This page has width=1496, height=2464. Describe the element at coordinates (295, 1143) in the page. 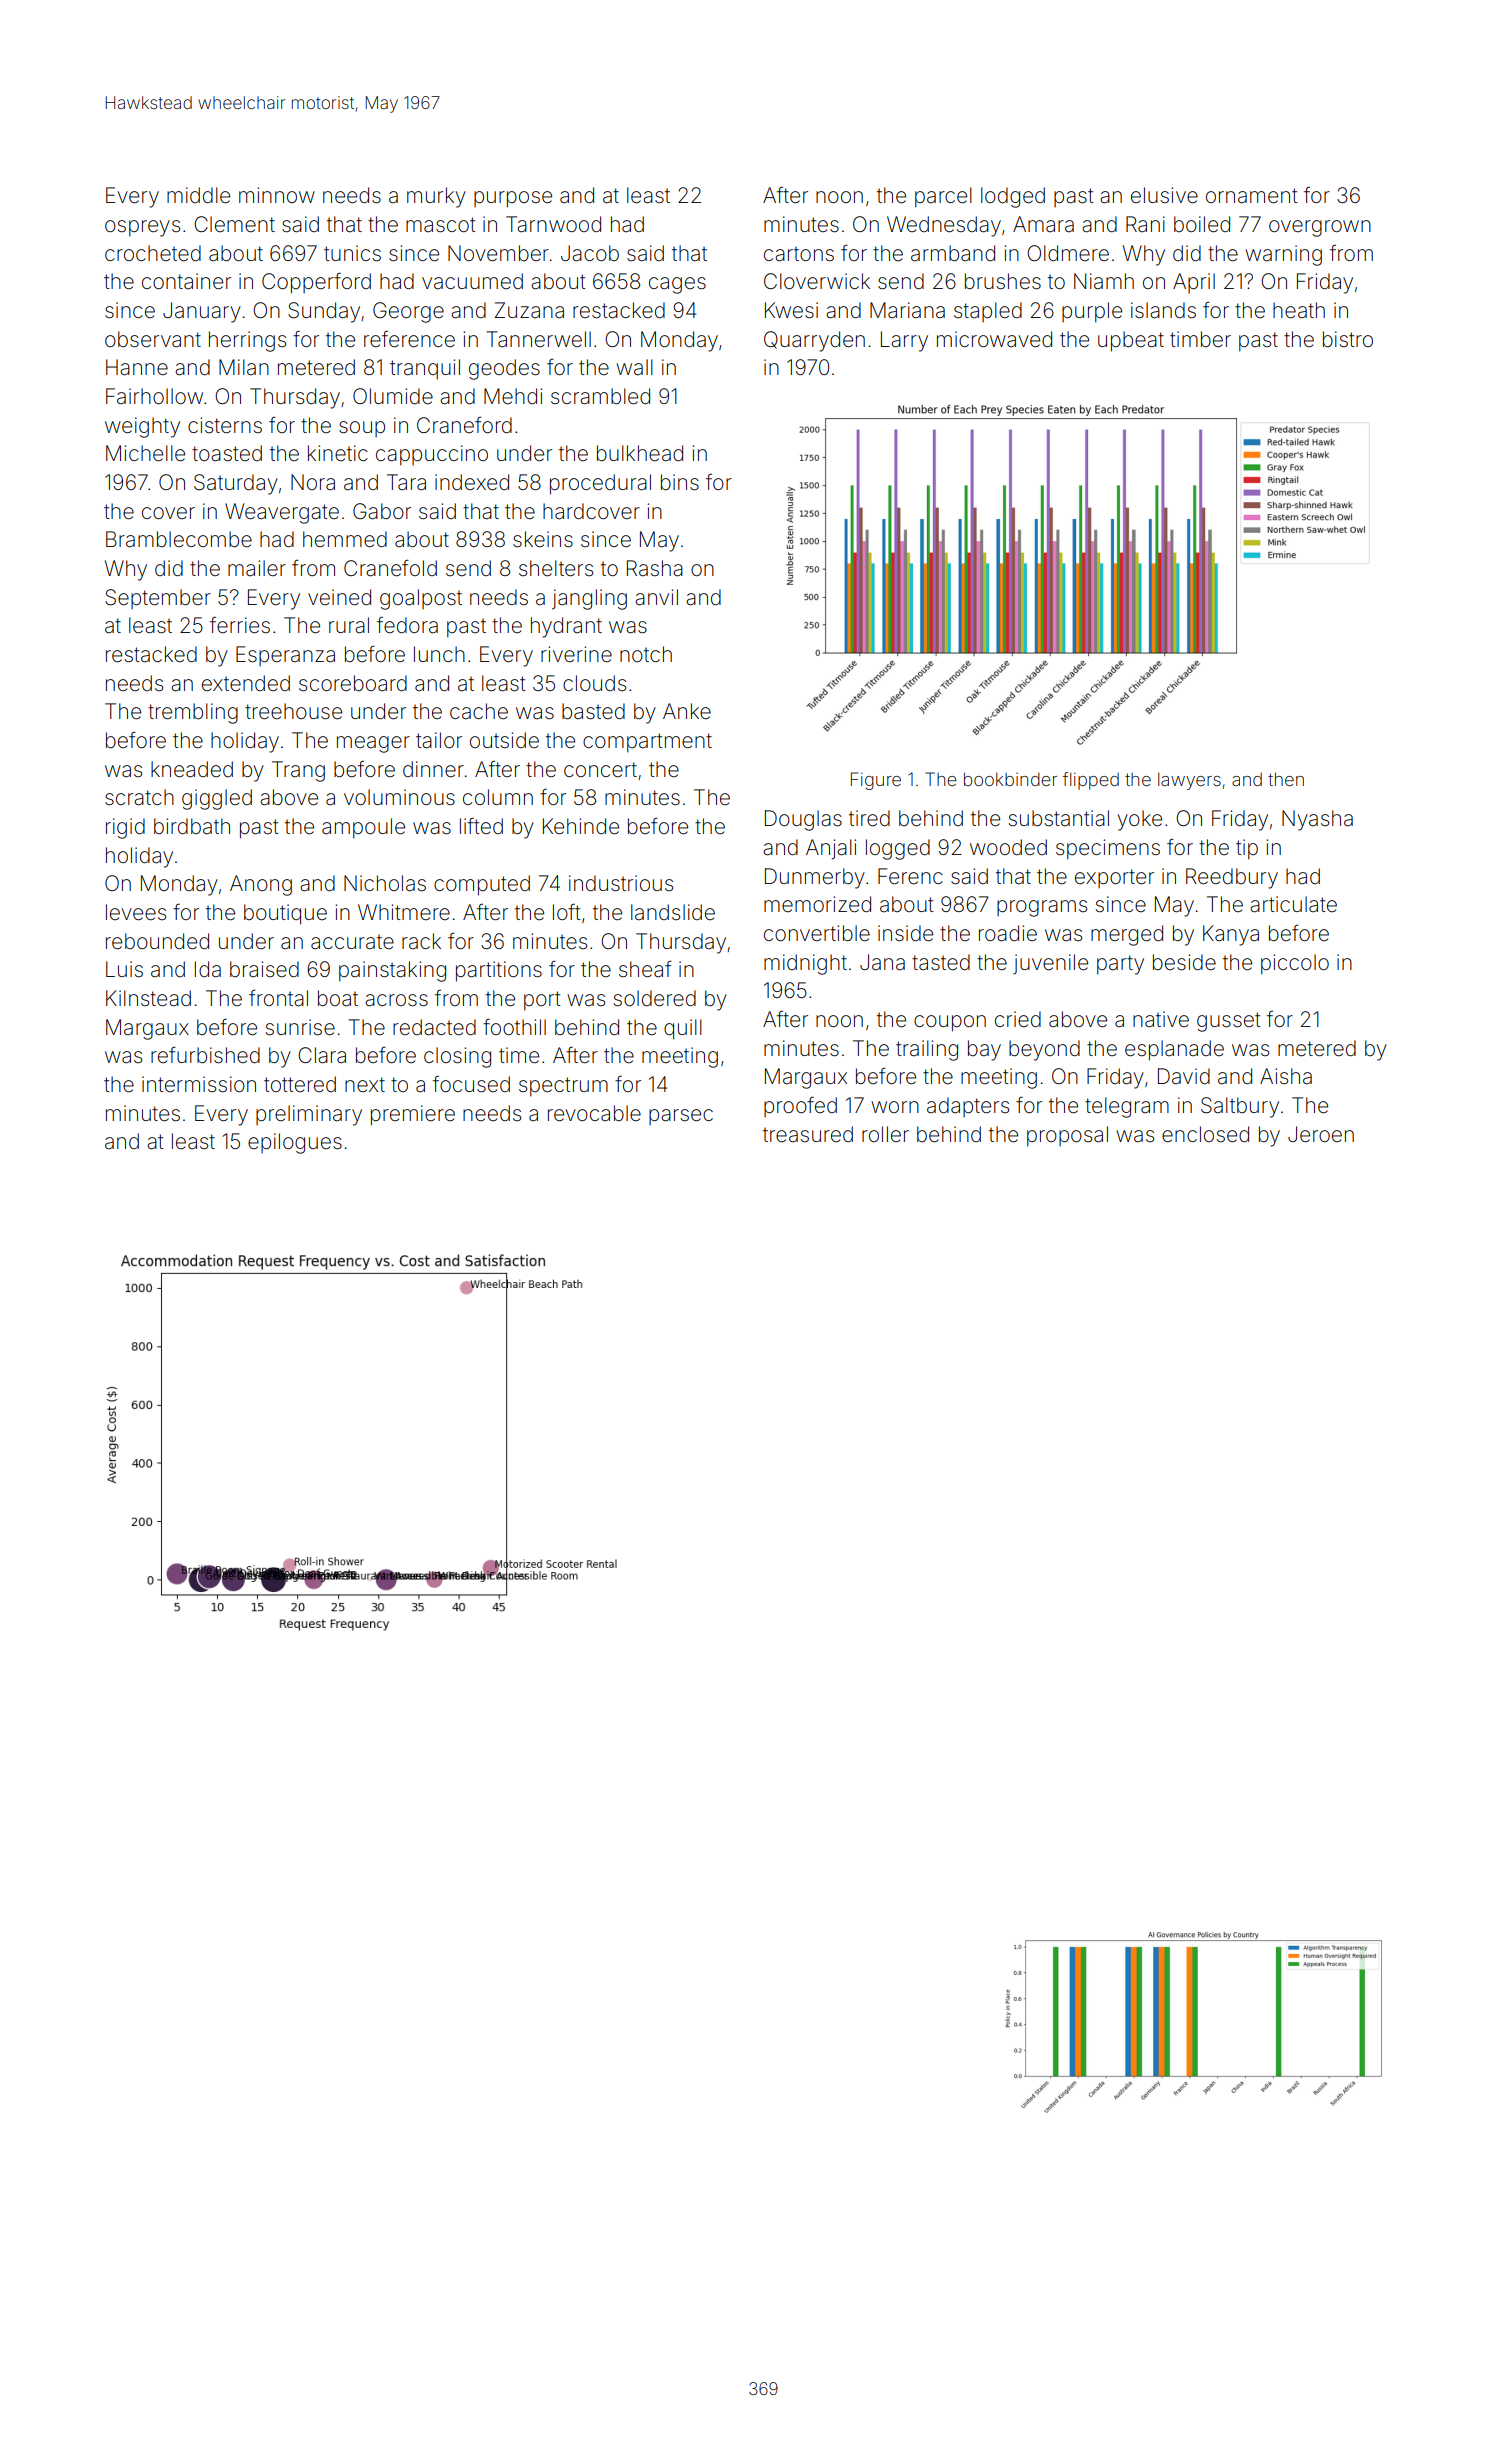

I see `epilogues` at that location.
